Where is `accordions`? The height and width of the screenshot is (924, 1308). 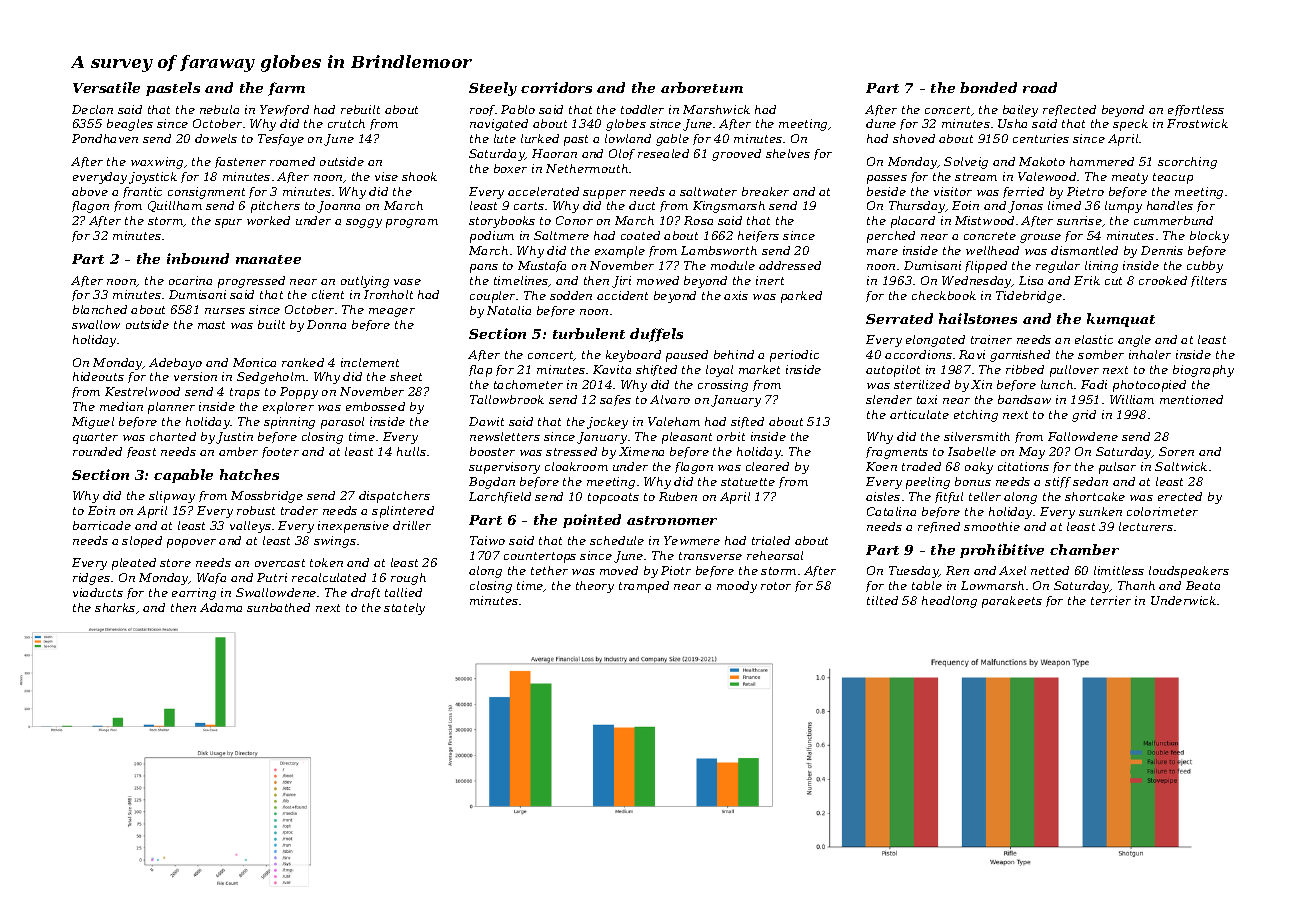
accordions is located at coordinates (918, 354).
